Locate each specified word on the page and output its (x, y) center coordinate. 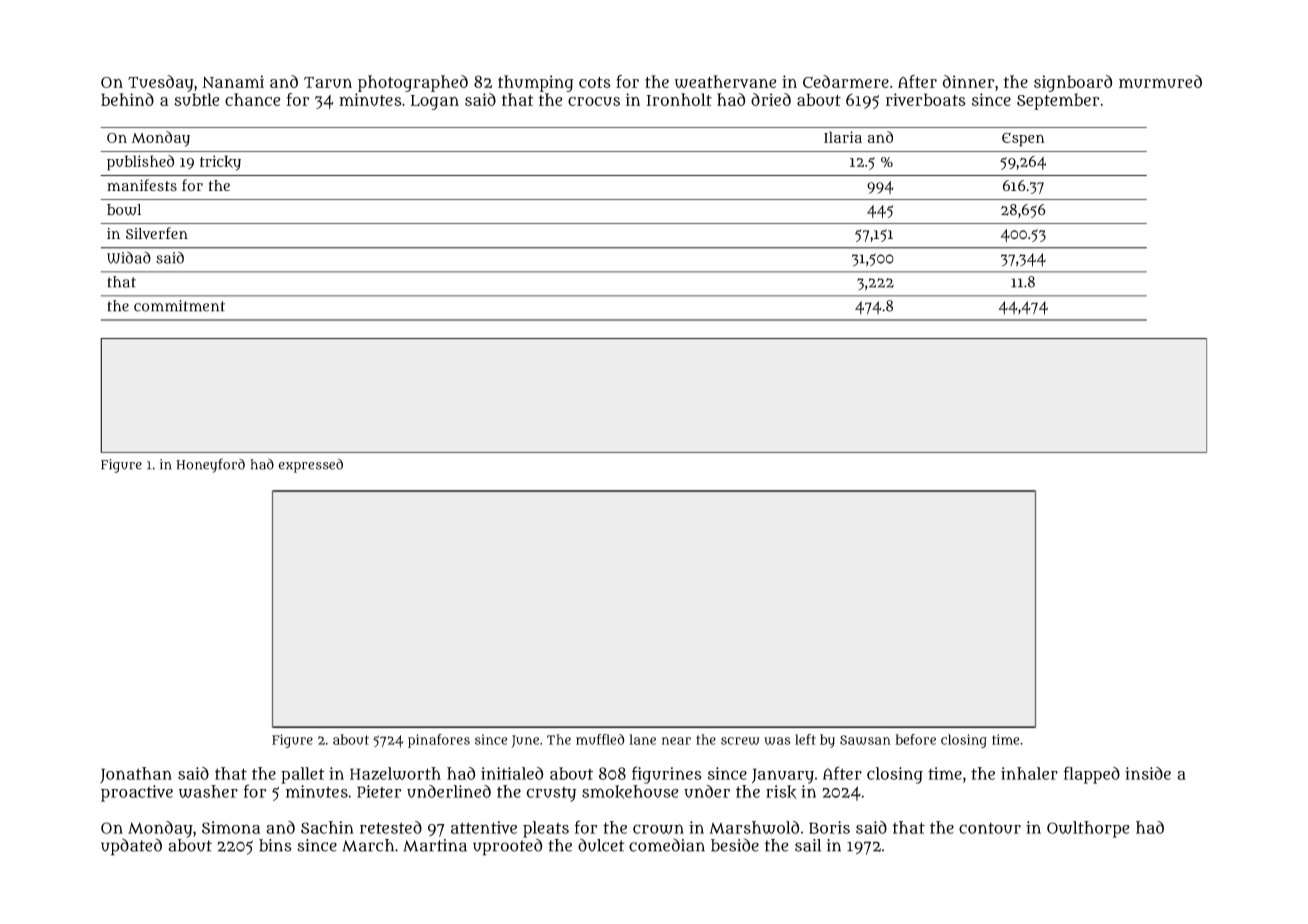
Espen (1023, 139)
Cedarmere (846, 81)
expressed (311, 466)
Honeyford (210, 465)
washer (208, 791)
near (676, 741)
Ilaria (843, 137)
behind (127, 99)
